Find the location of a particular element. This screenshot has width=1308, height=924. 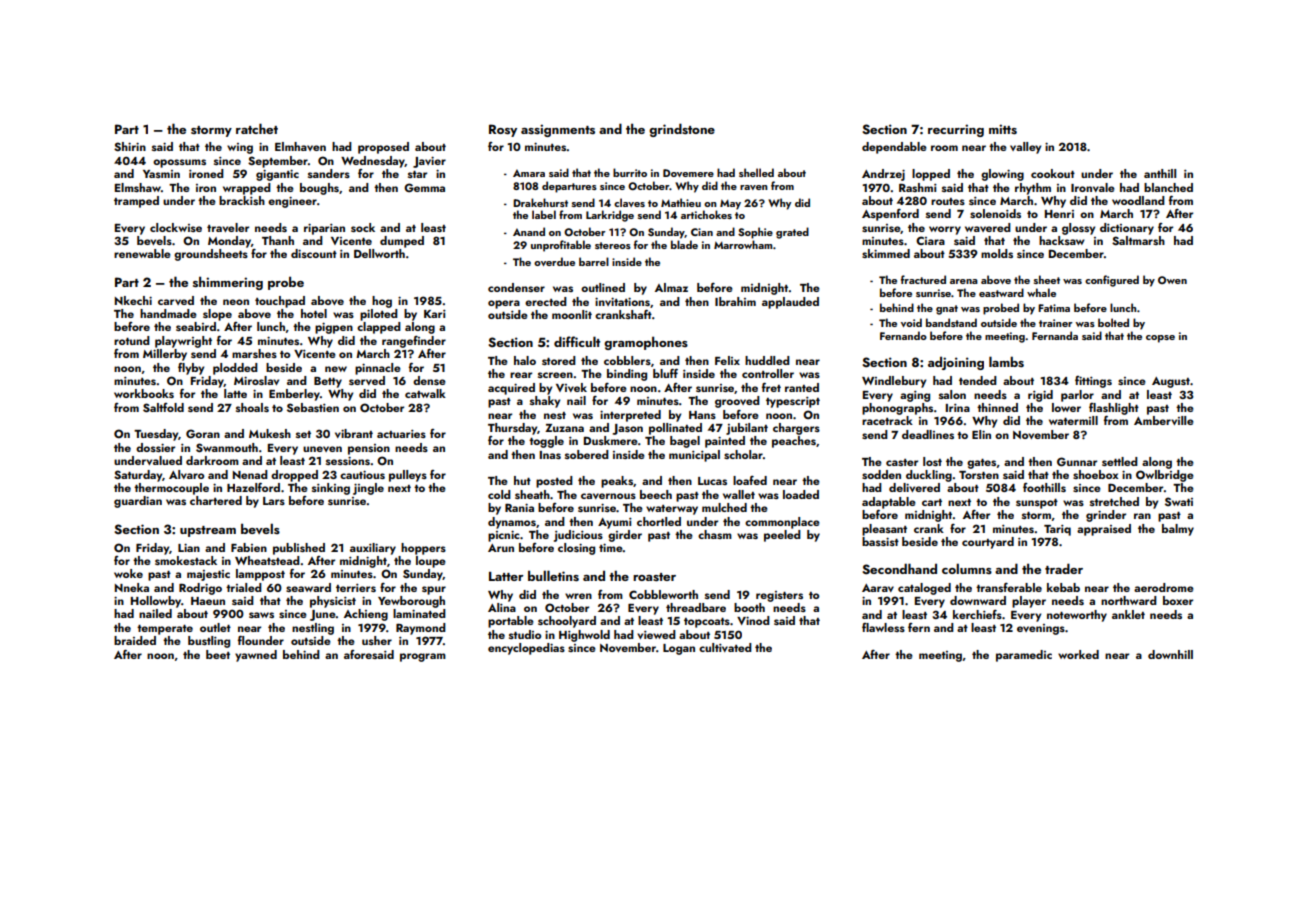

anthill is located at coordinates (1160, 173).
